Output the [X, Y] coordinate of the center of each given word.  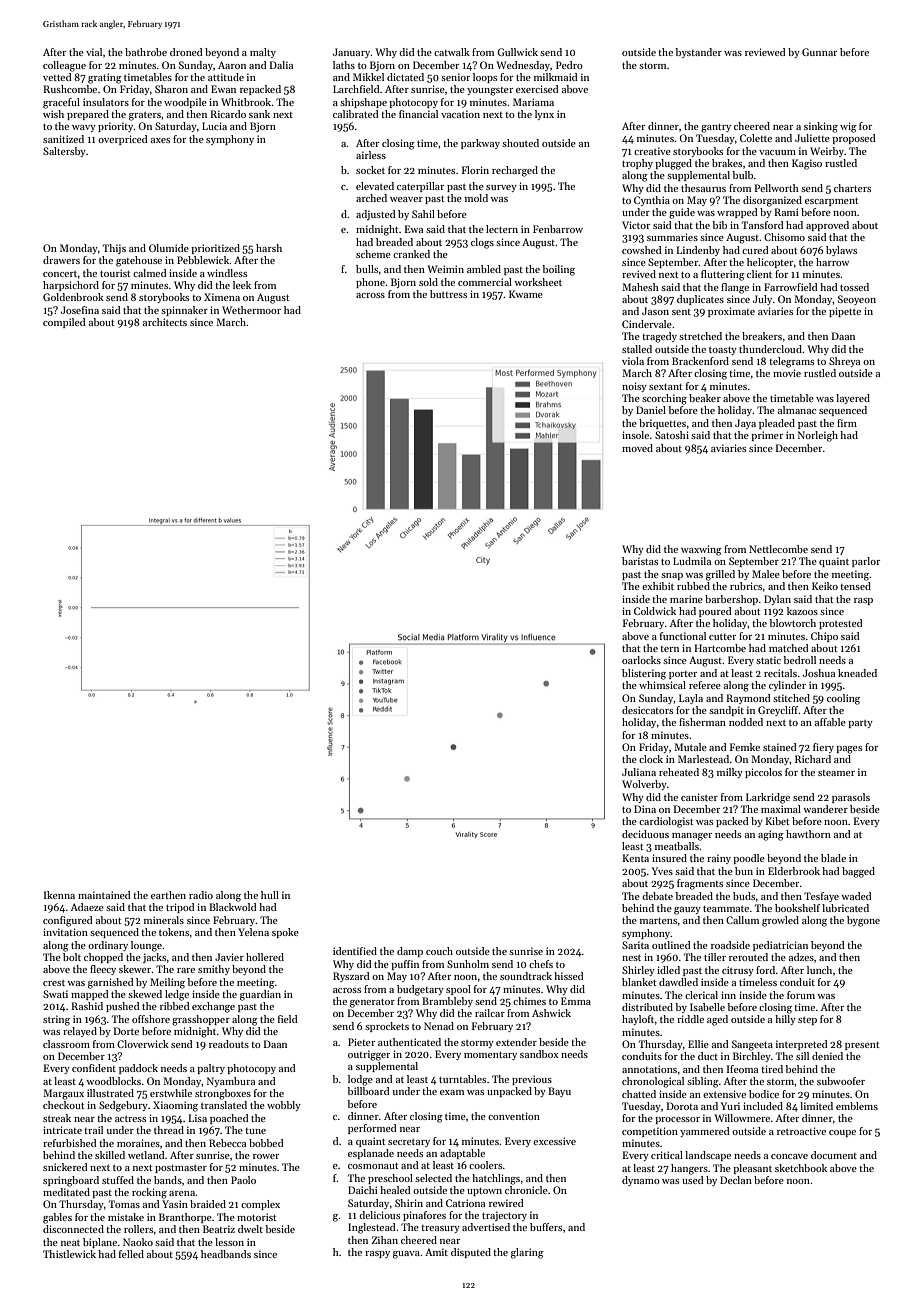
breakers [762, 336]
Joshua [819, 673]
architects [165, 322]
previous [532, 1080]
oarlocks [641, 660]
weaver [406, 199]
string [56, 1020]
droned [186, 52]
